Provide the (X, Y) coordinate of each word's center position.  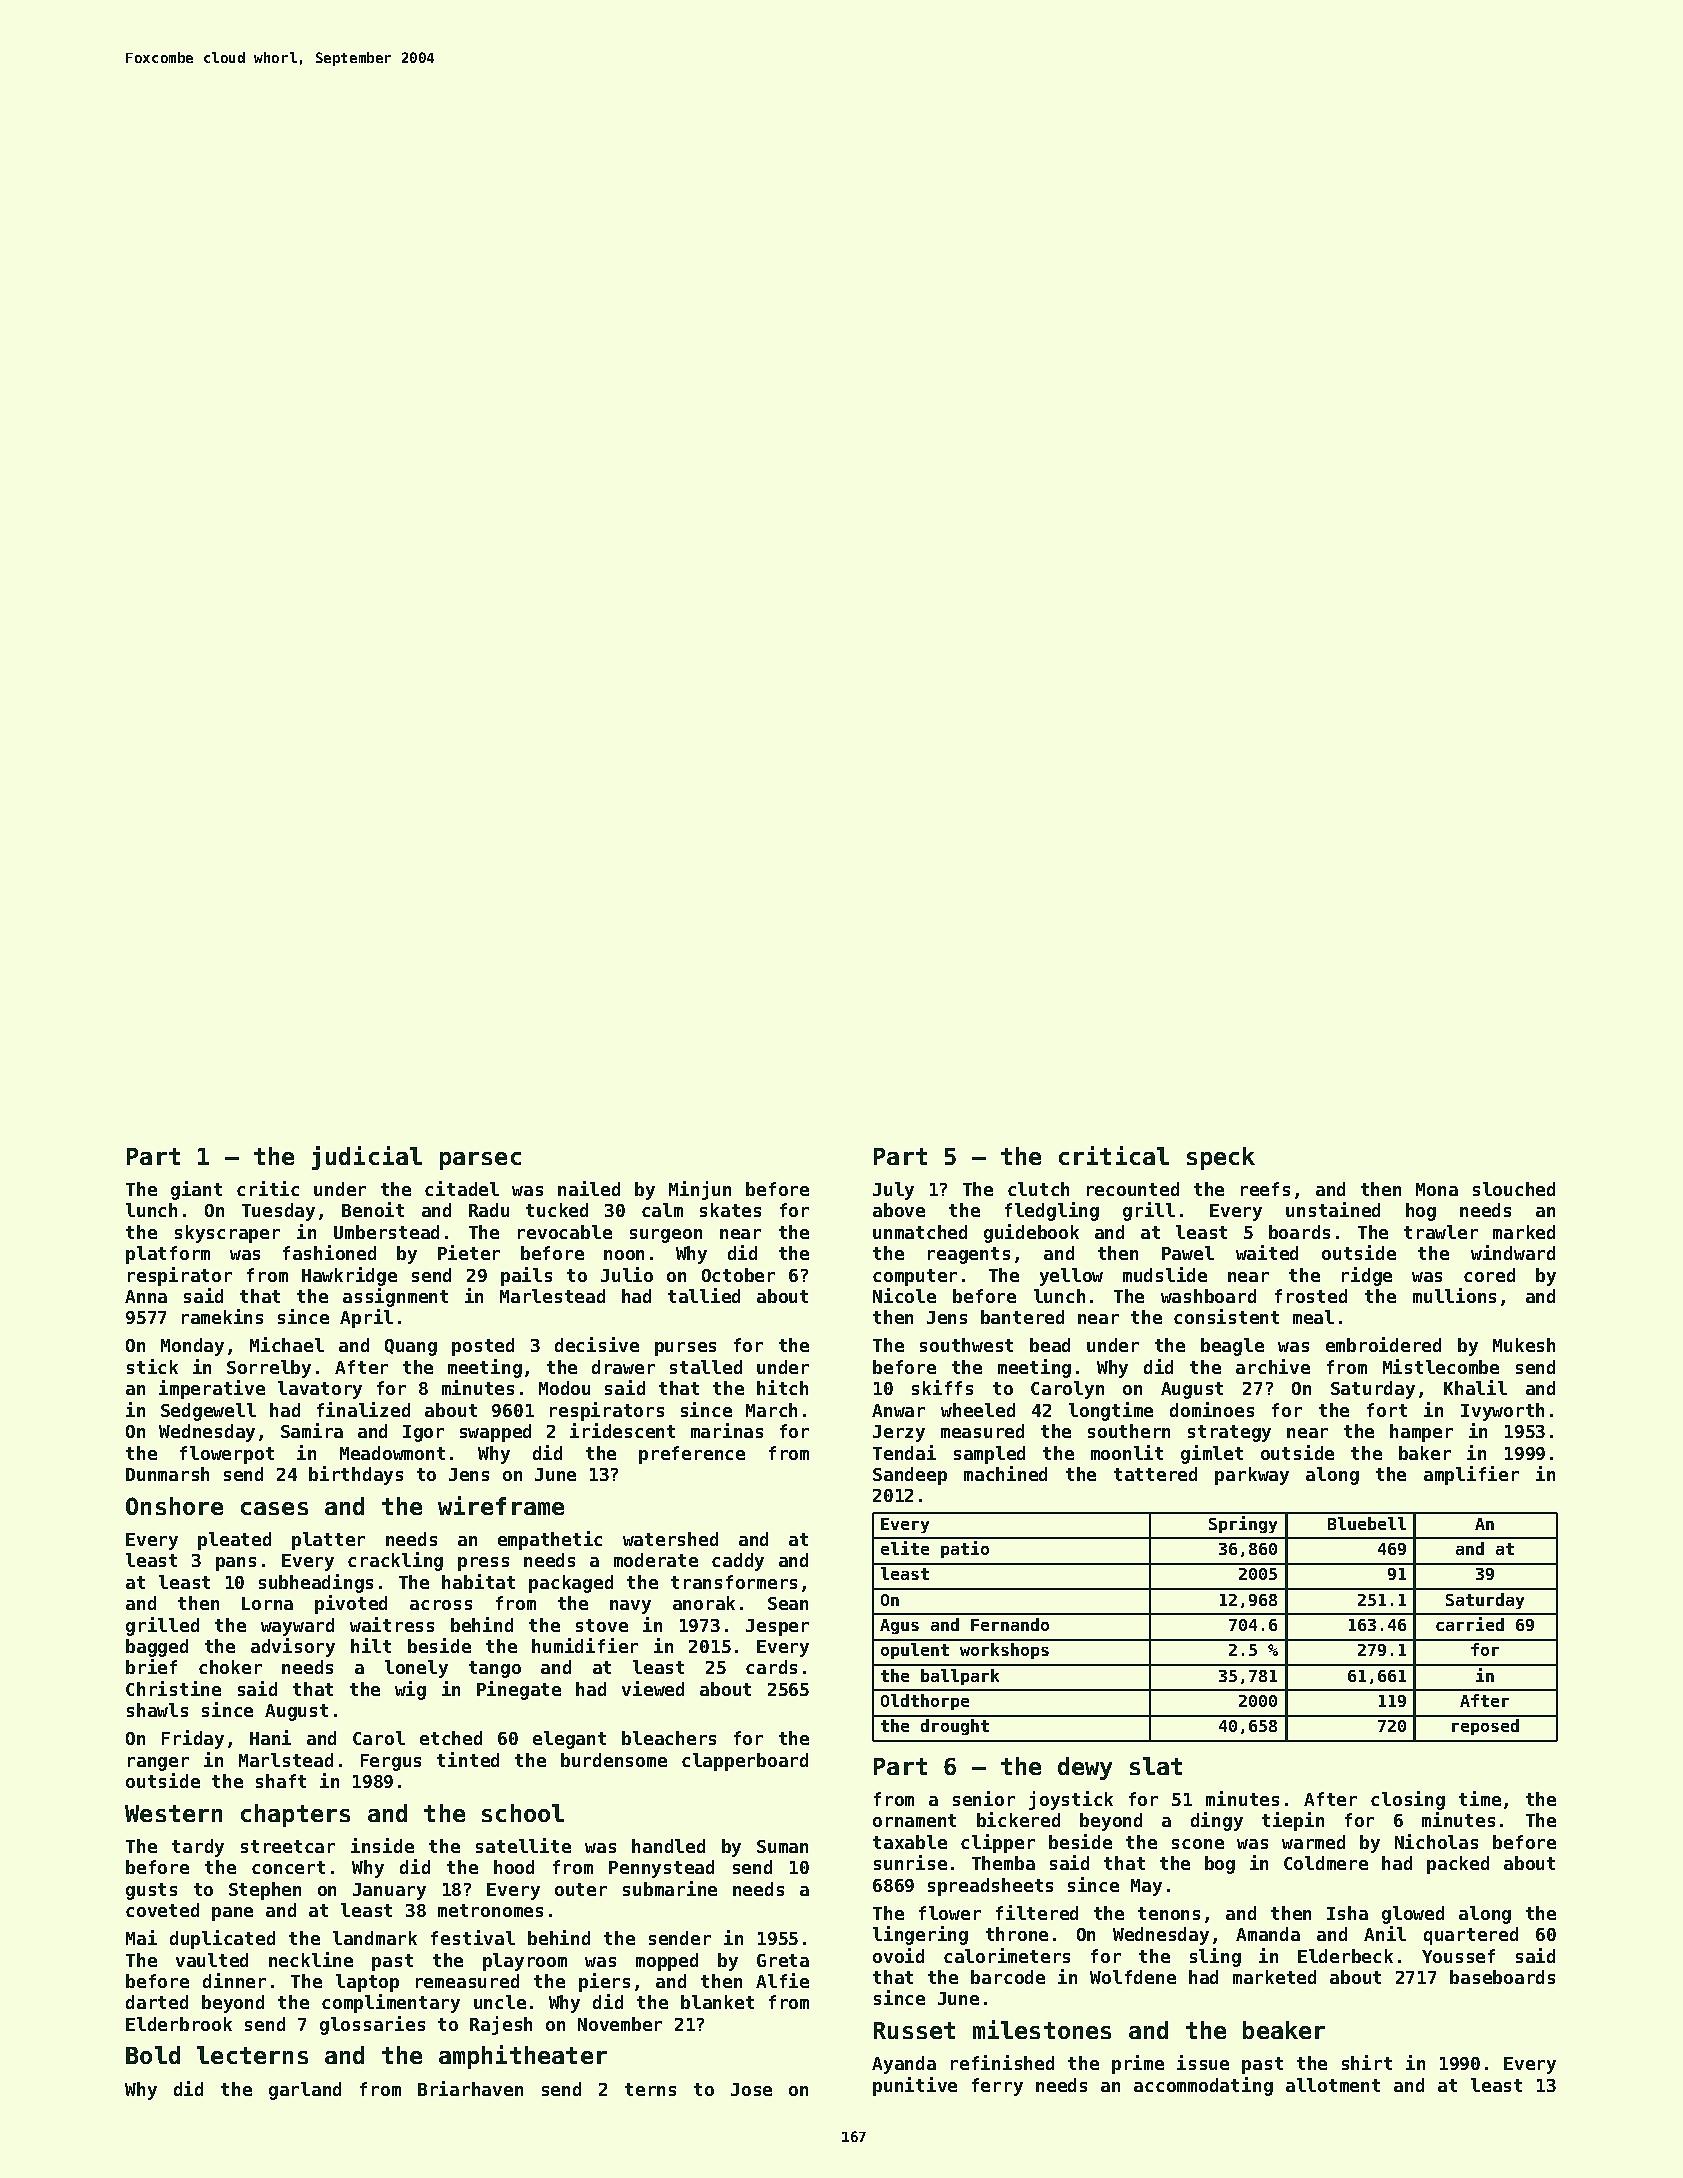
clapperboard (745, 1762)
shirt (1367, 2062)
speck (1221, 1158)
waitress (392, 1624)
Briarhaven (470, 2088)
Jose (751, 2089)
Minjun (700, 1190)
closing (1408, 1800)
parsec (480, 1161)
